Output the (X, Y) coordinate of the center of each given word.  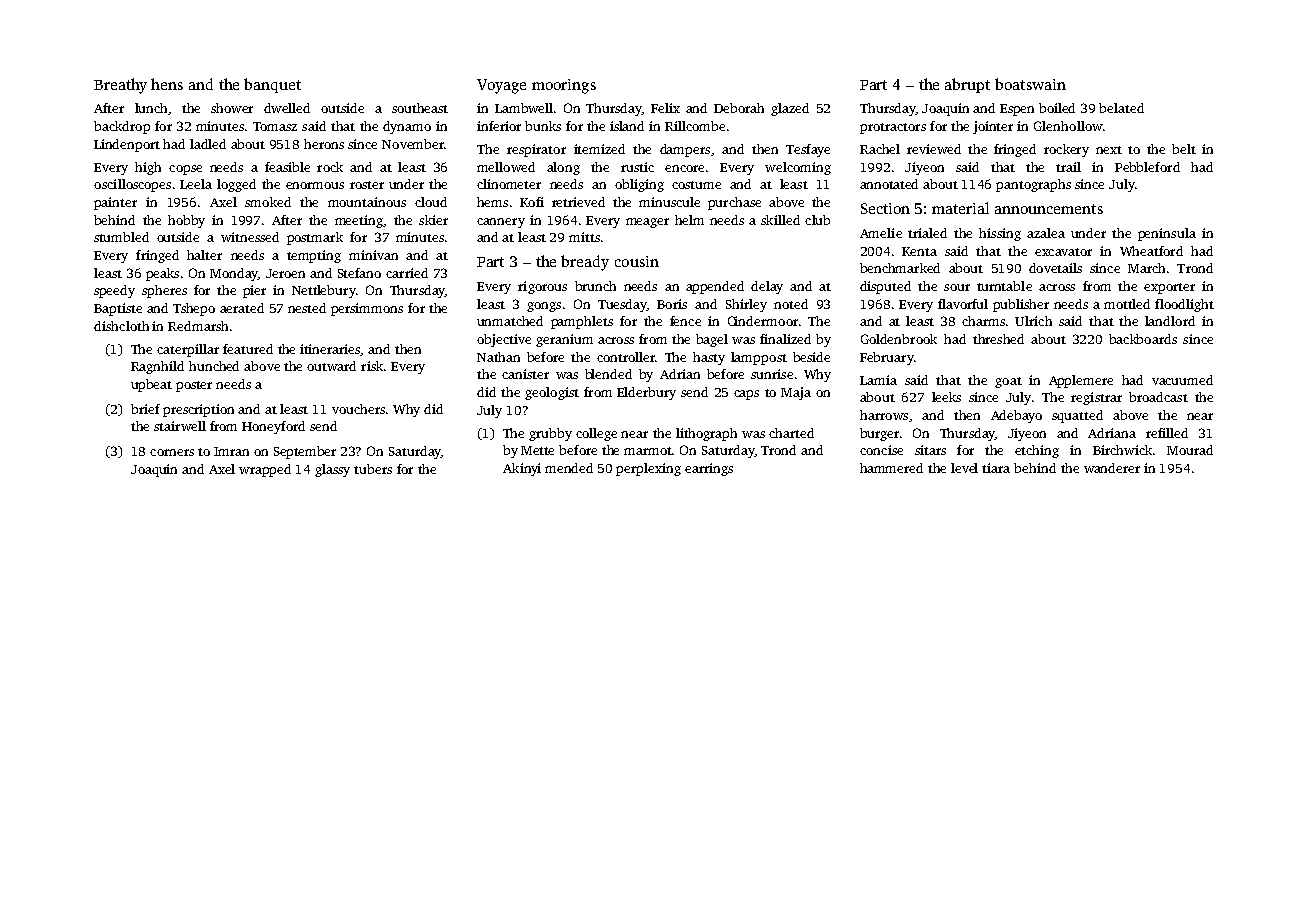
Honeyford (273, 427)
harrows (884, 415)
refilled (1167, 433)
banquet (272, 85)
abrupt (967, 85)
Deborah (739, 108)
